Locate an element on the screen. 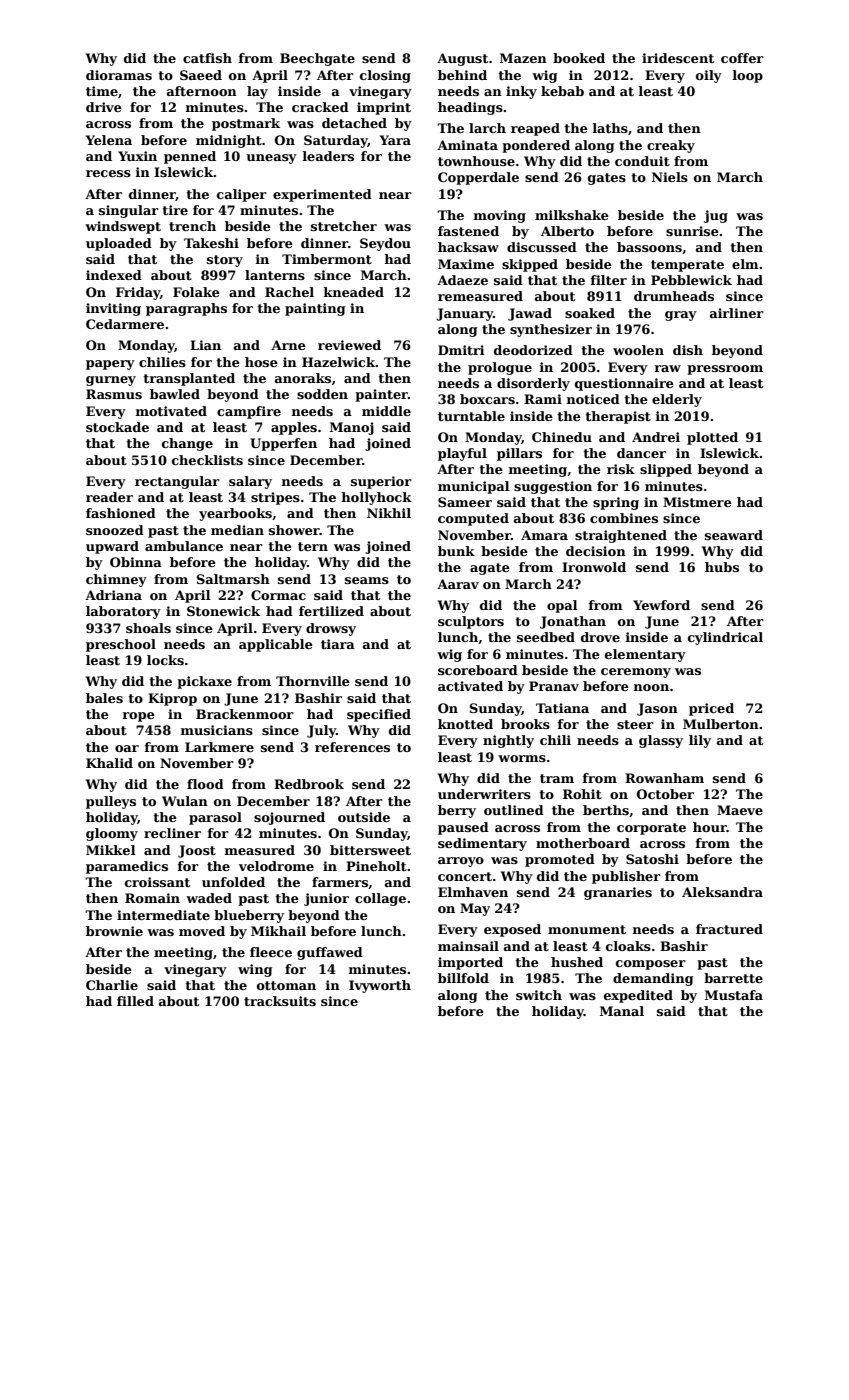 The height and width of the screenshot is (1400, 849). knotted is located at coordinates (465, 724).
